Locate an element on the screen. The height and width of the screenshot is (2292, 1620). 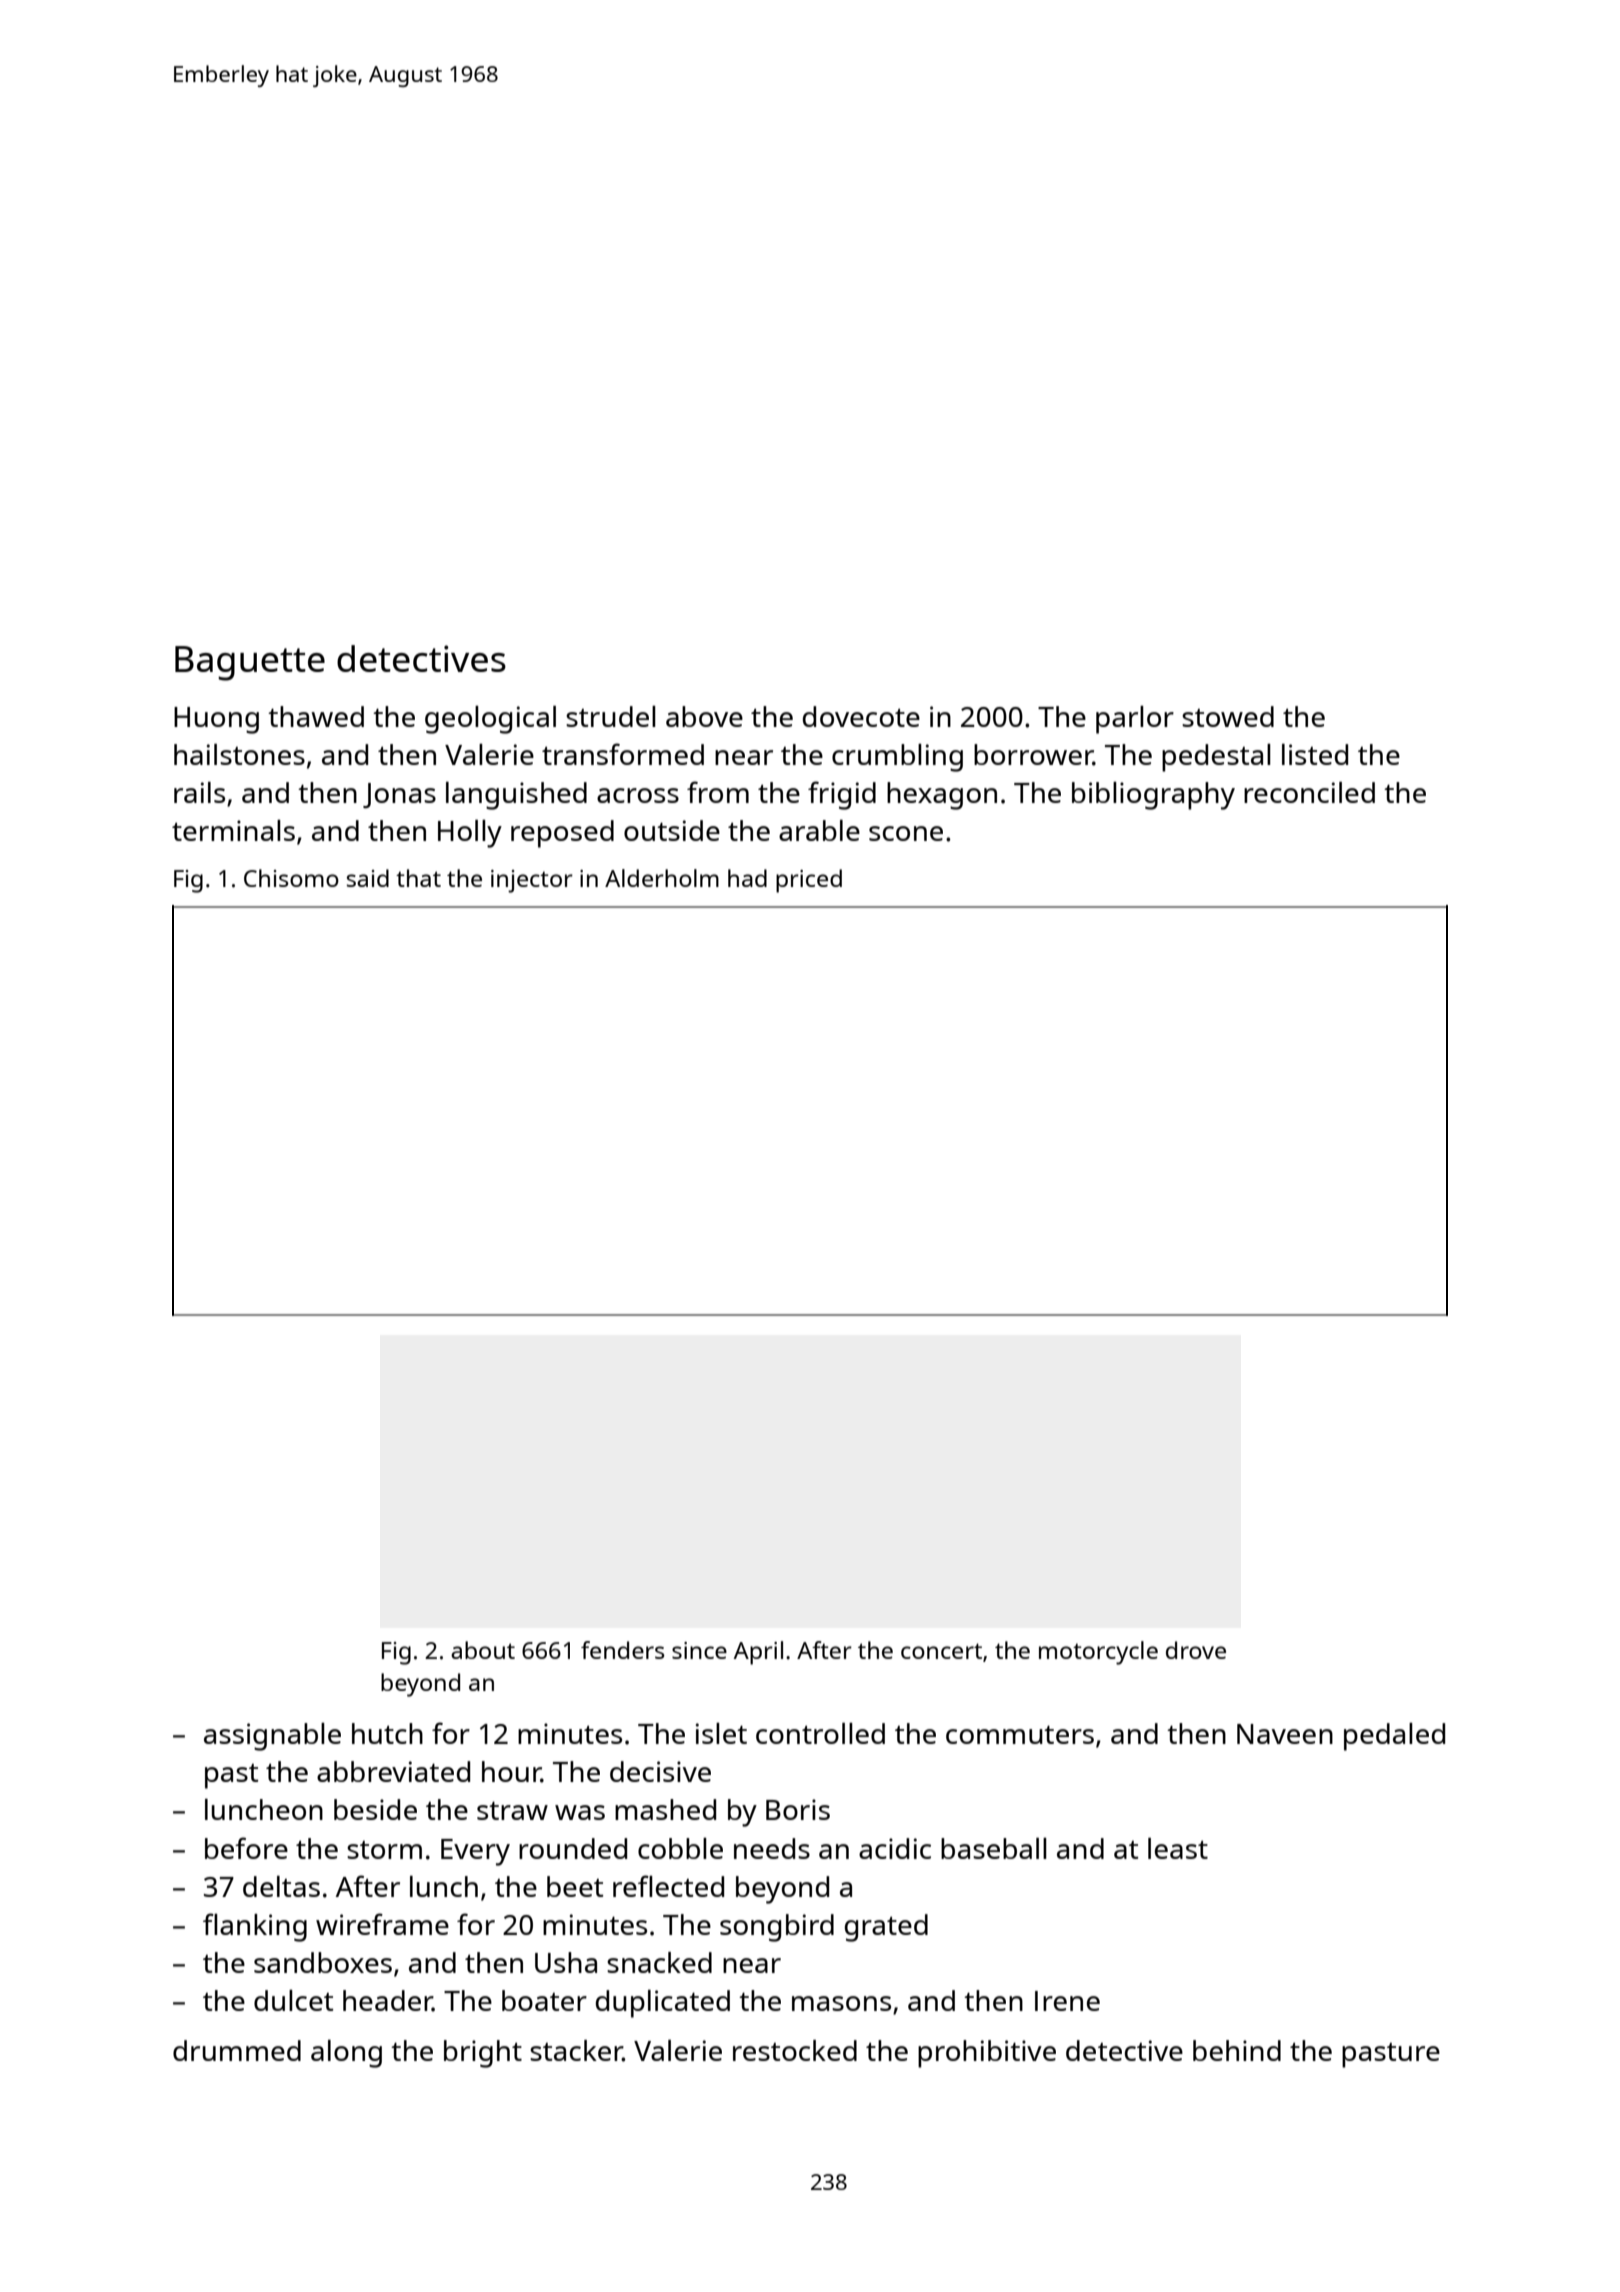
stowed is located at coordinates (1228, 716).
